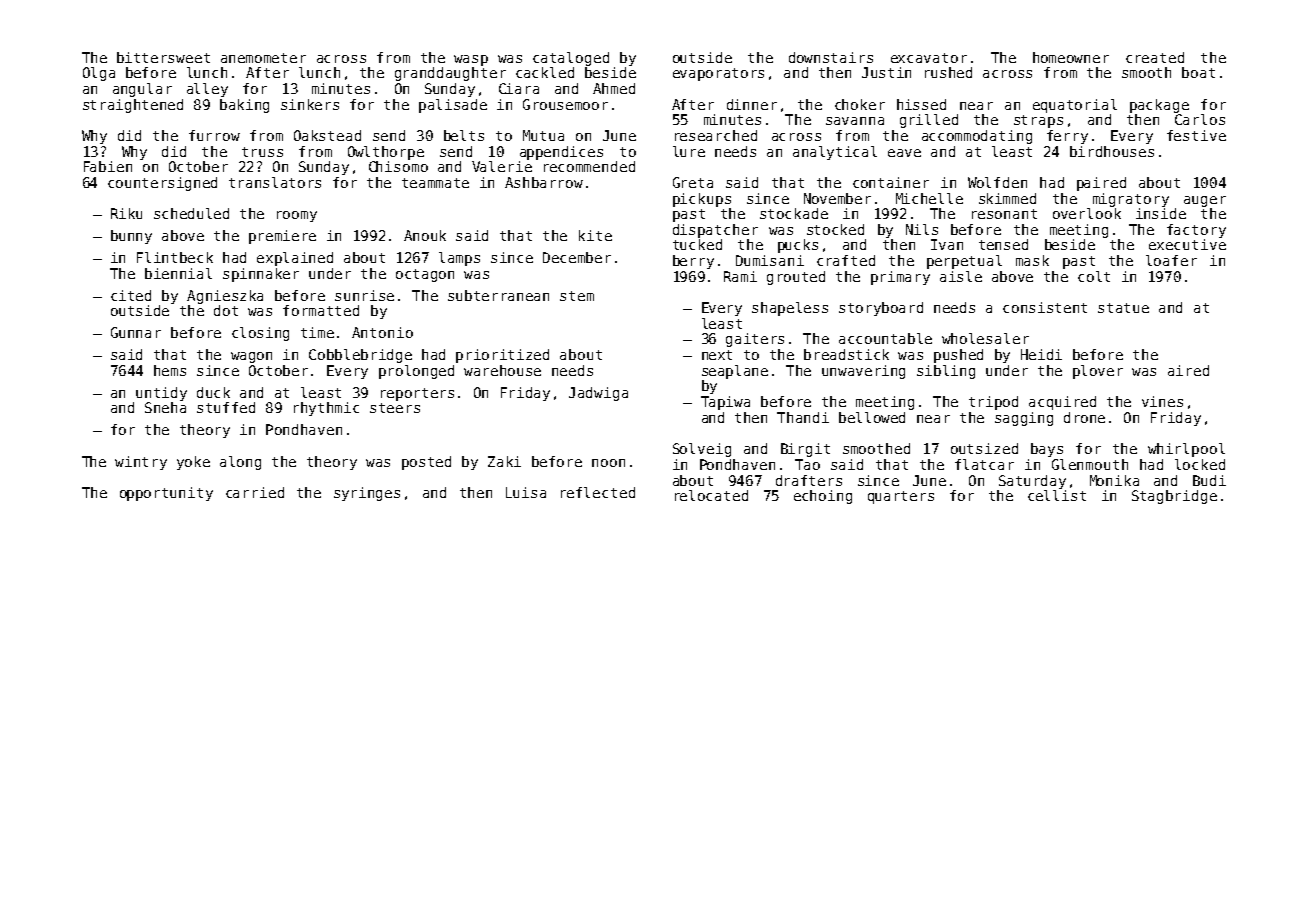  What do you see at coordinates (327, 135) in the screenshot?
I see `Oakstead` at bounding box center [327, 135].
